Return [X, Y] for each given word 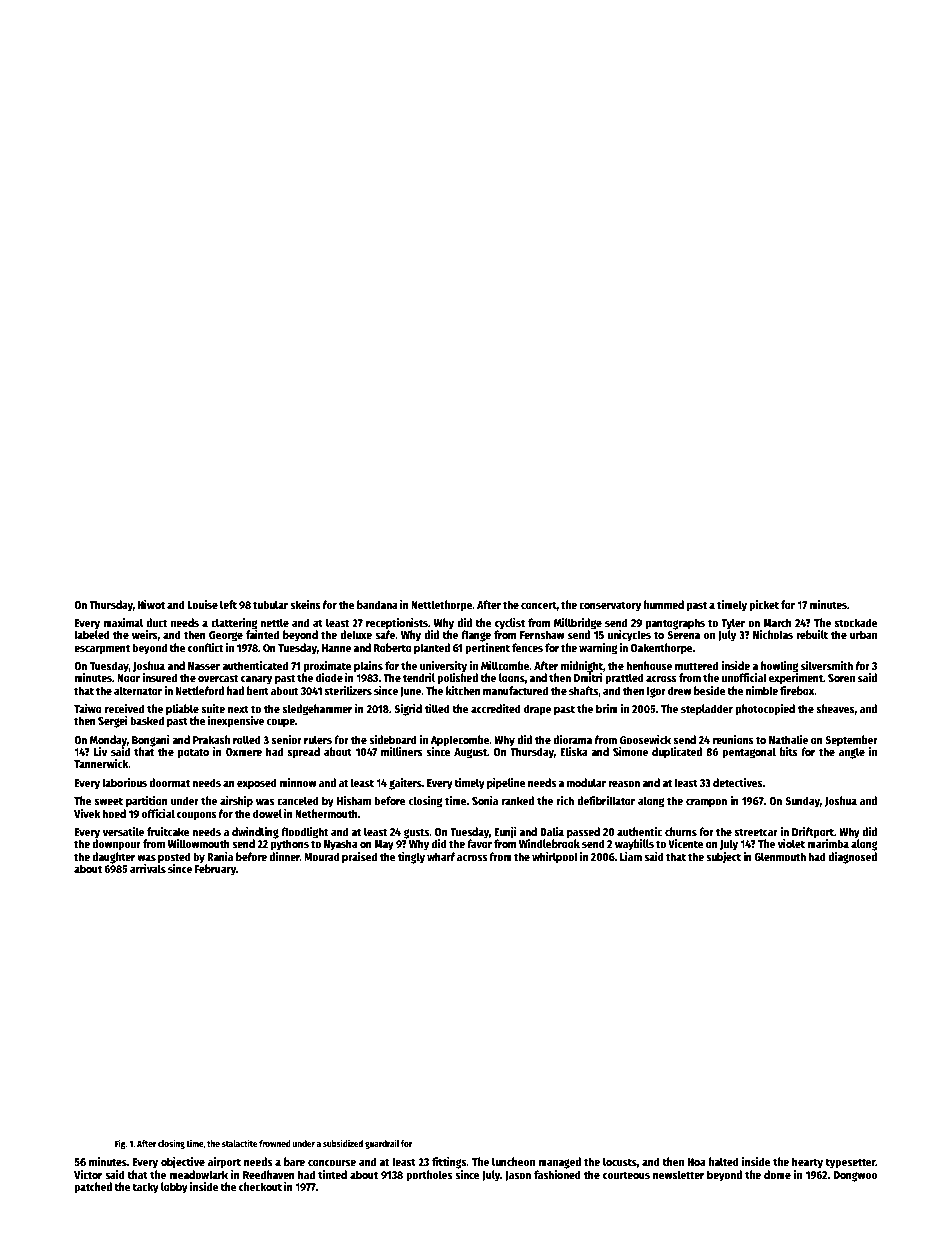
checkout [260, 1186]
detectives [738, 782]
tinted [332, 1174]
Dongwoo [855, 1176]
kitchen [463, 690]
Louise [203, 604]
